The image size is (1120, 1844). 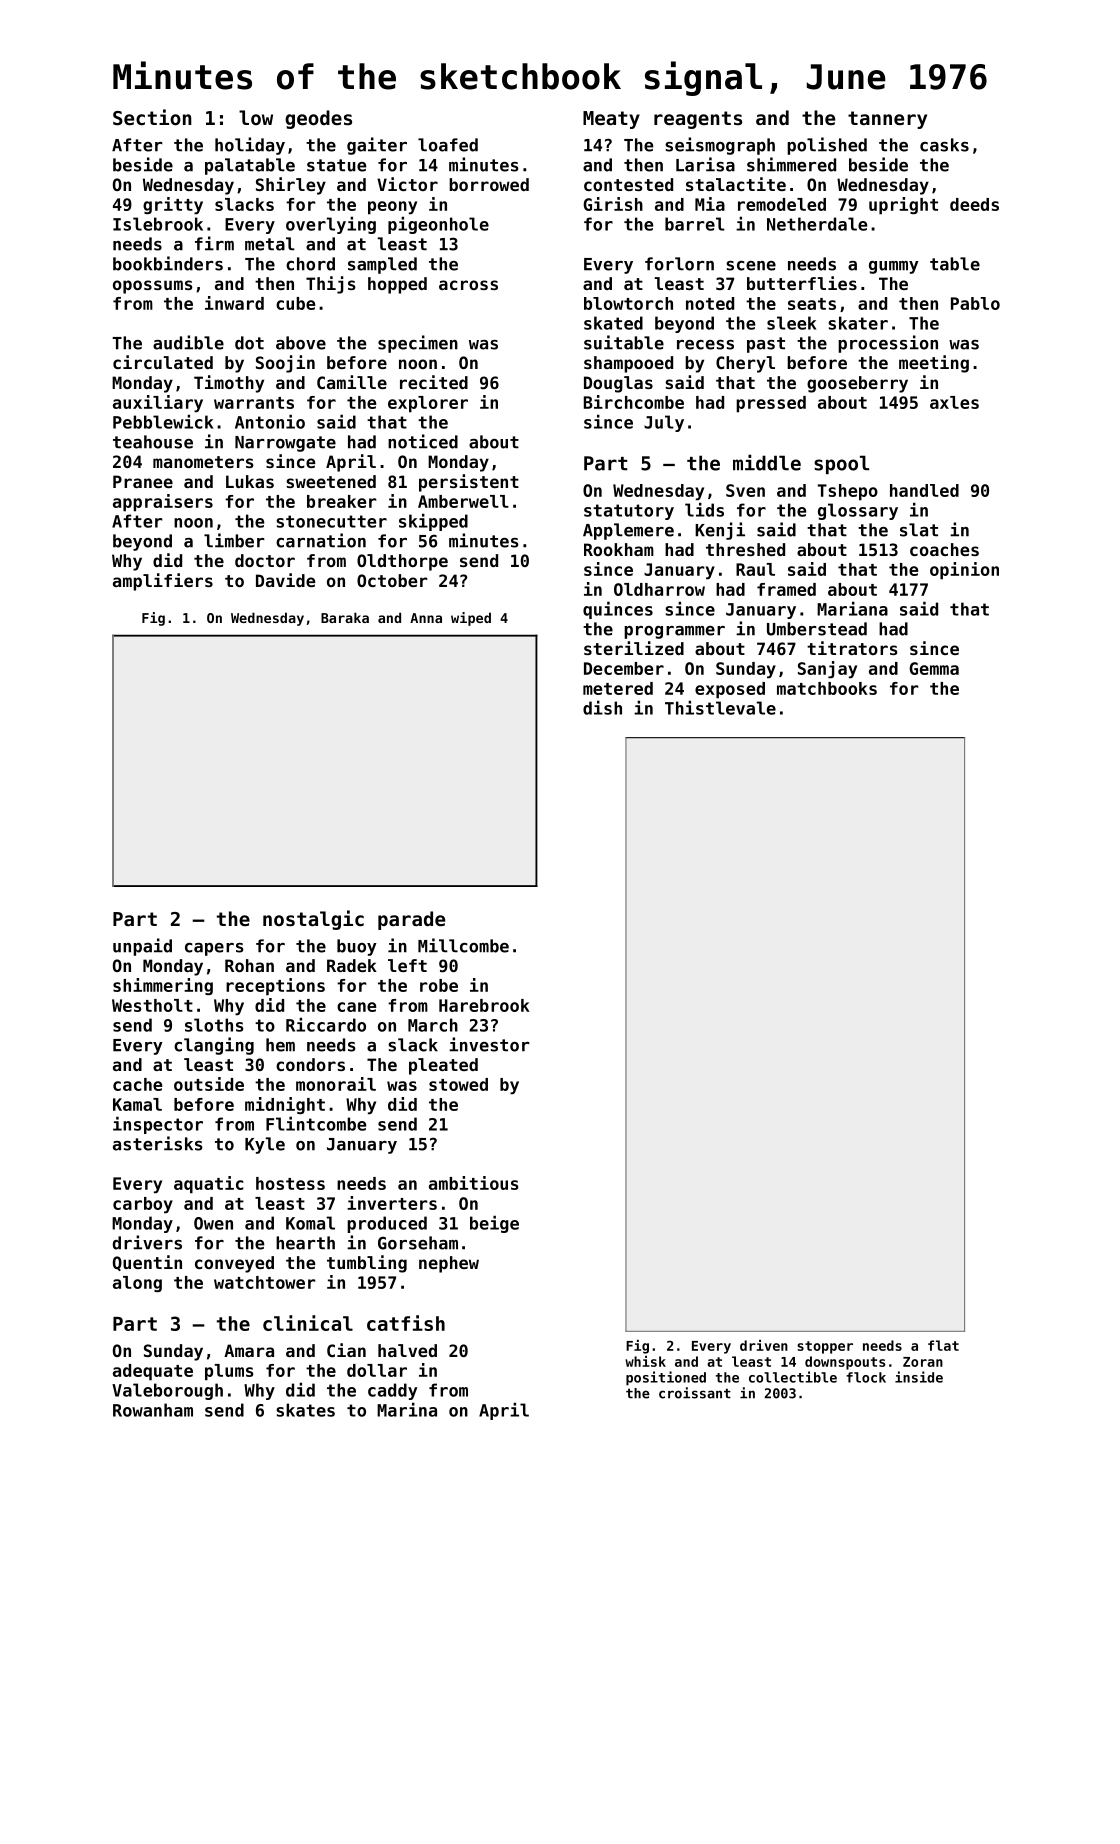 I want to click on loafed, so click(x=448, y=145).
